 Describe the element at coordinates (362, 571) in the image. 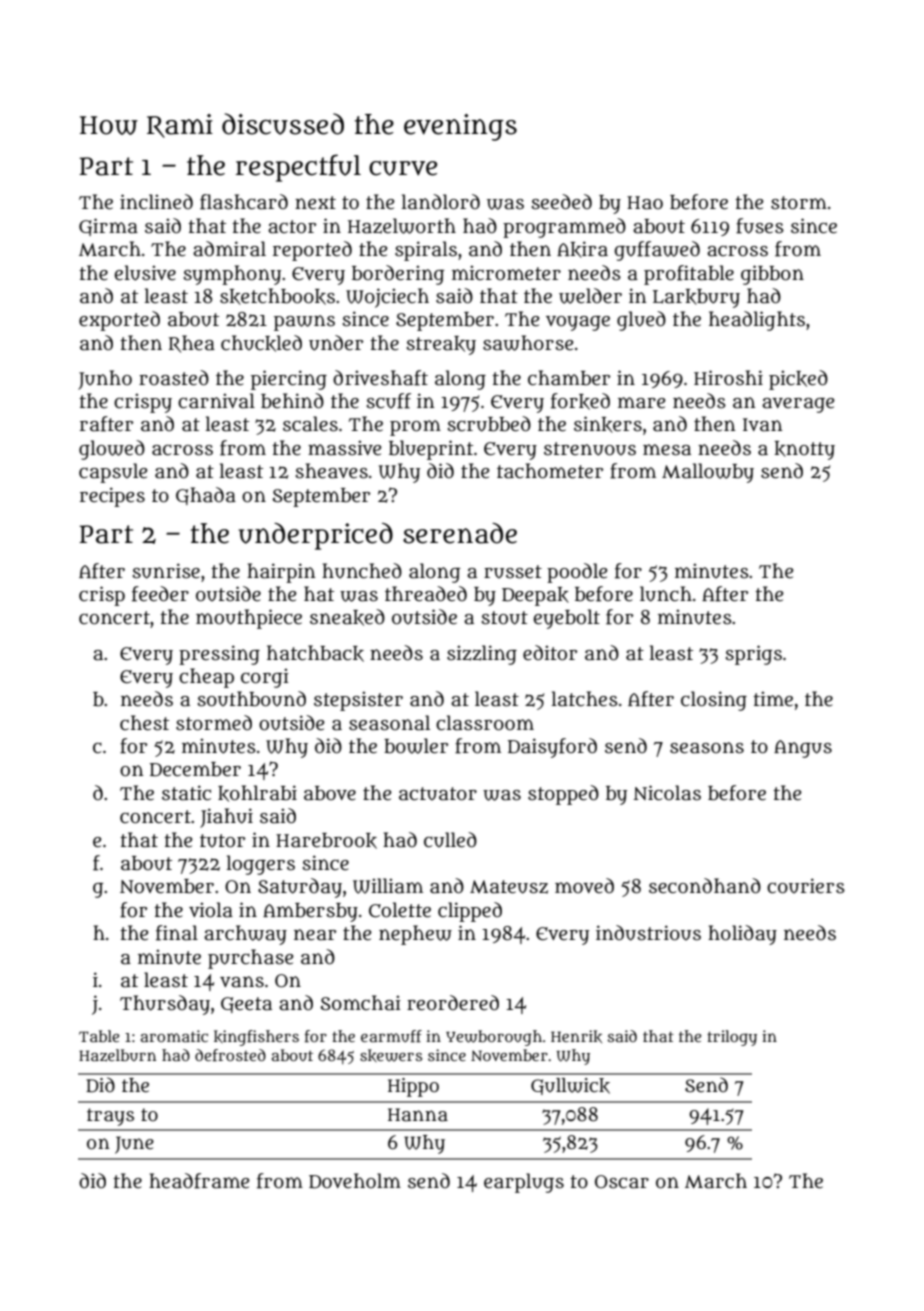

I see `hunched` at that location.
